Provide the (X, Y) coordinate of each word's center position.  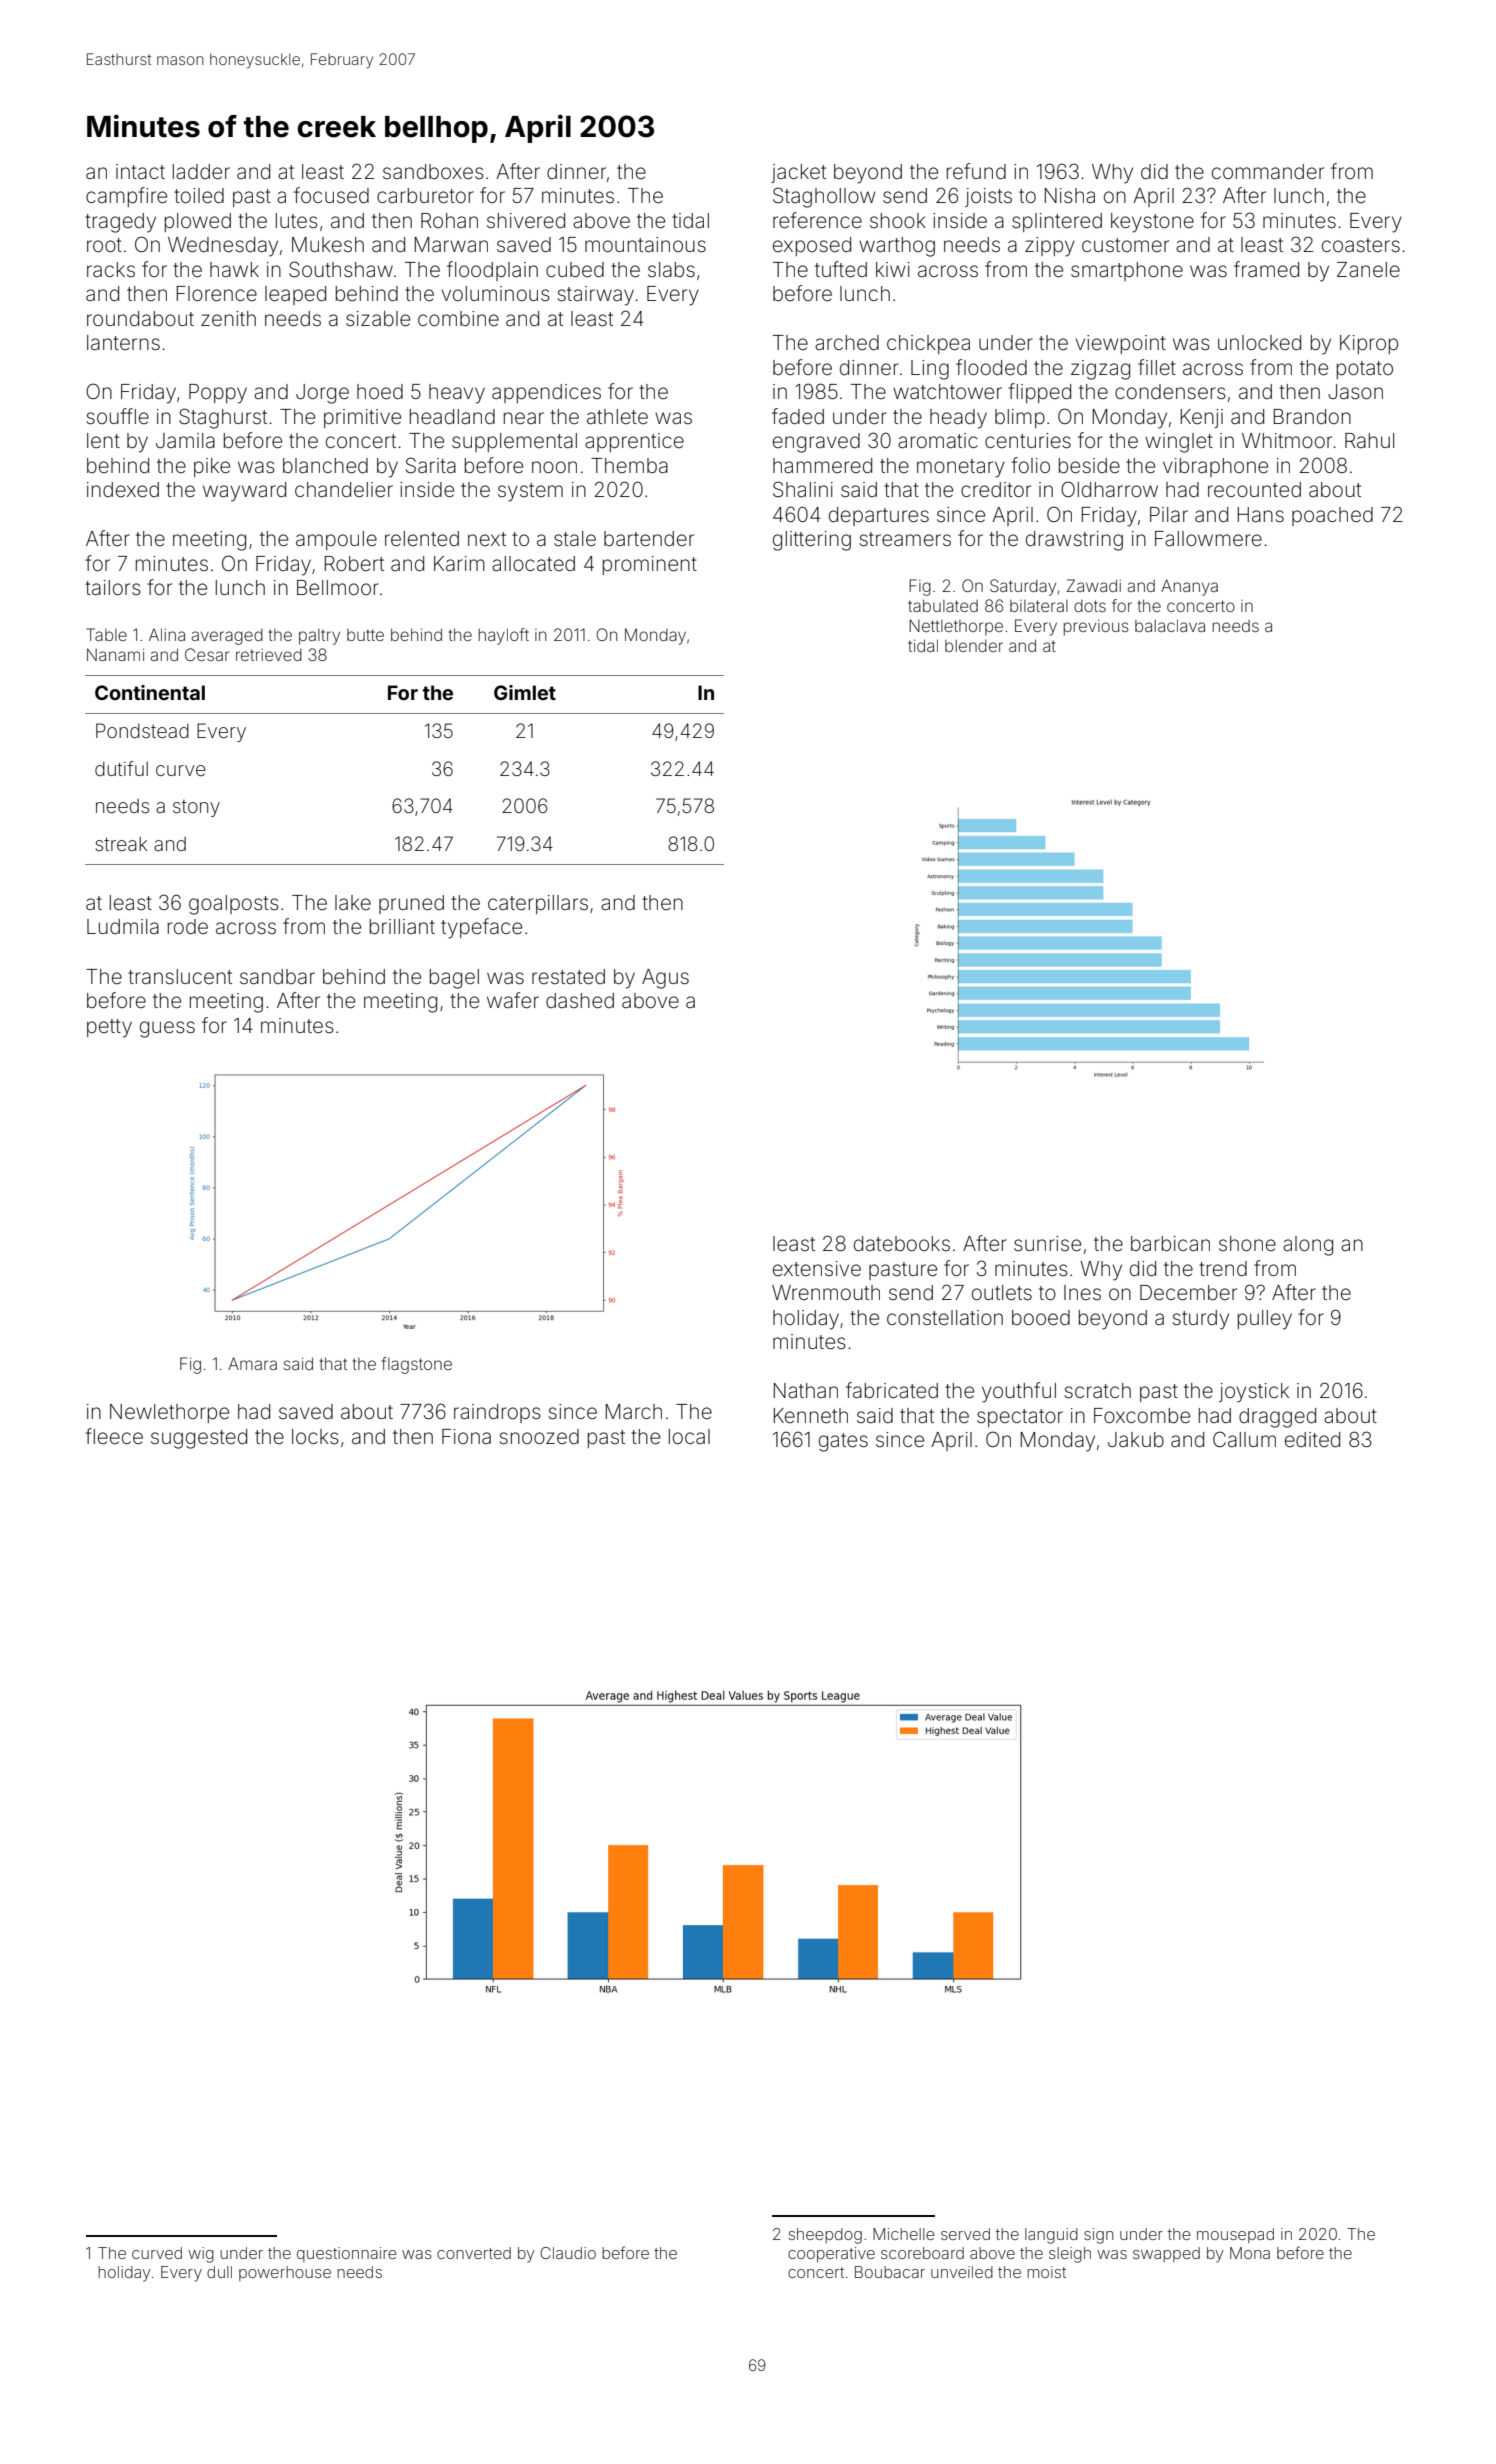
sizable (378, 319)
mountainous (645, 245)
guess (167, 1029)
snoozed (539, 1437)
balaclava (1170, 625)
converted (474, 2253)
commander (1268, 171)
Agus (665, 979)
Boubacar (890, 2272)
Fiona (466, 1436)
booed (1041, 1317)
